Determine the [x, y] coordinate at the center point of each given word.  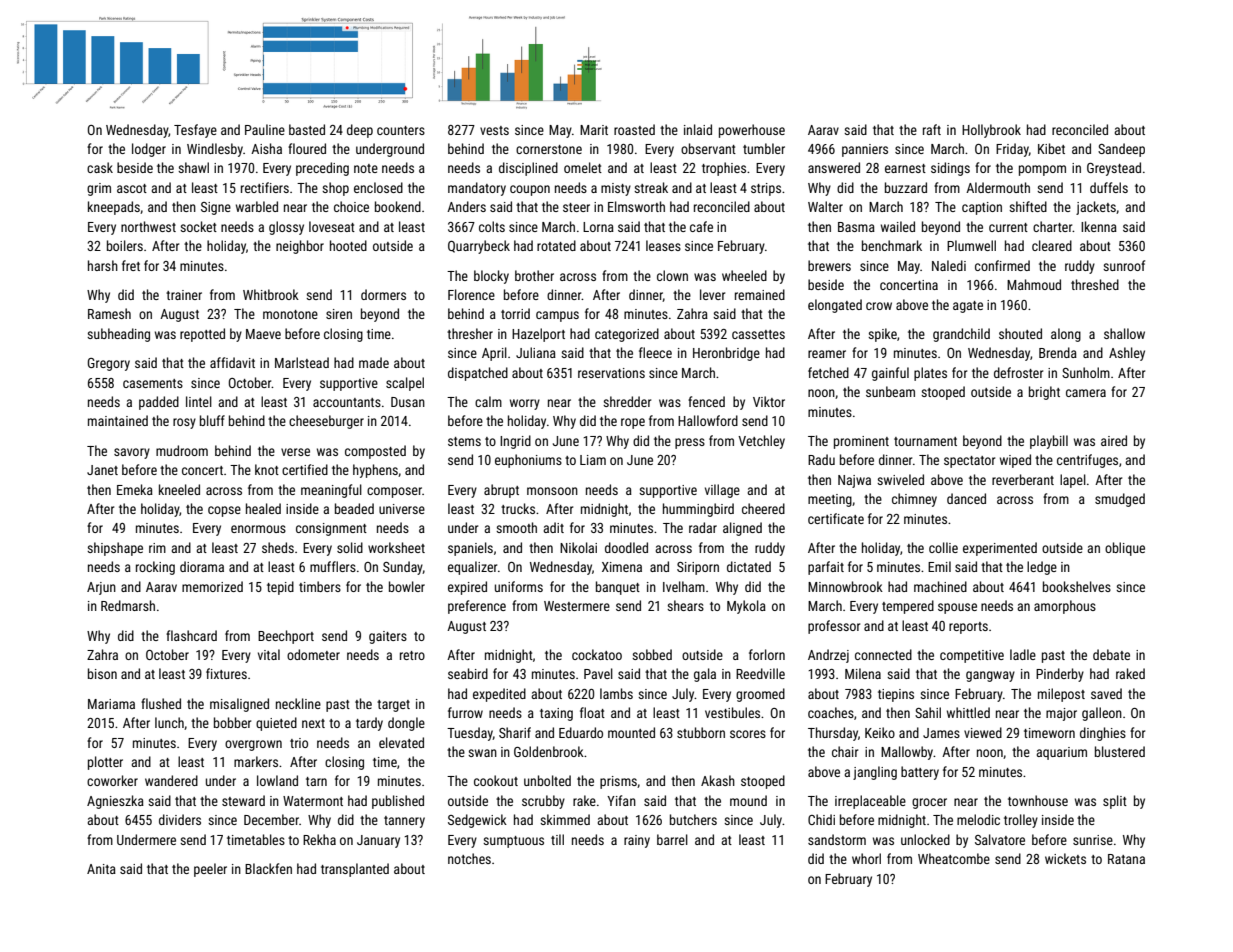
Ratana [1126, 859]
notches [469, 858]
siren [339, 314]
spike [882, 335]
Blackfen [268, 868]
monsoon [552, 491]
